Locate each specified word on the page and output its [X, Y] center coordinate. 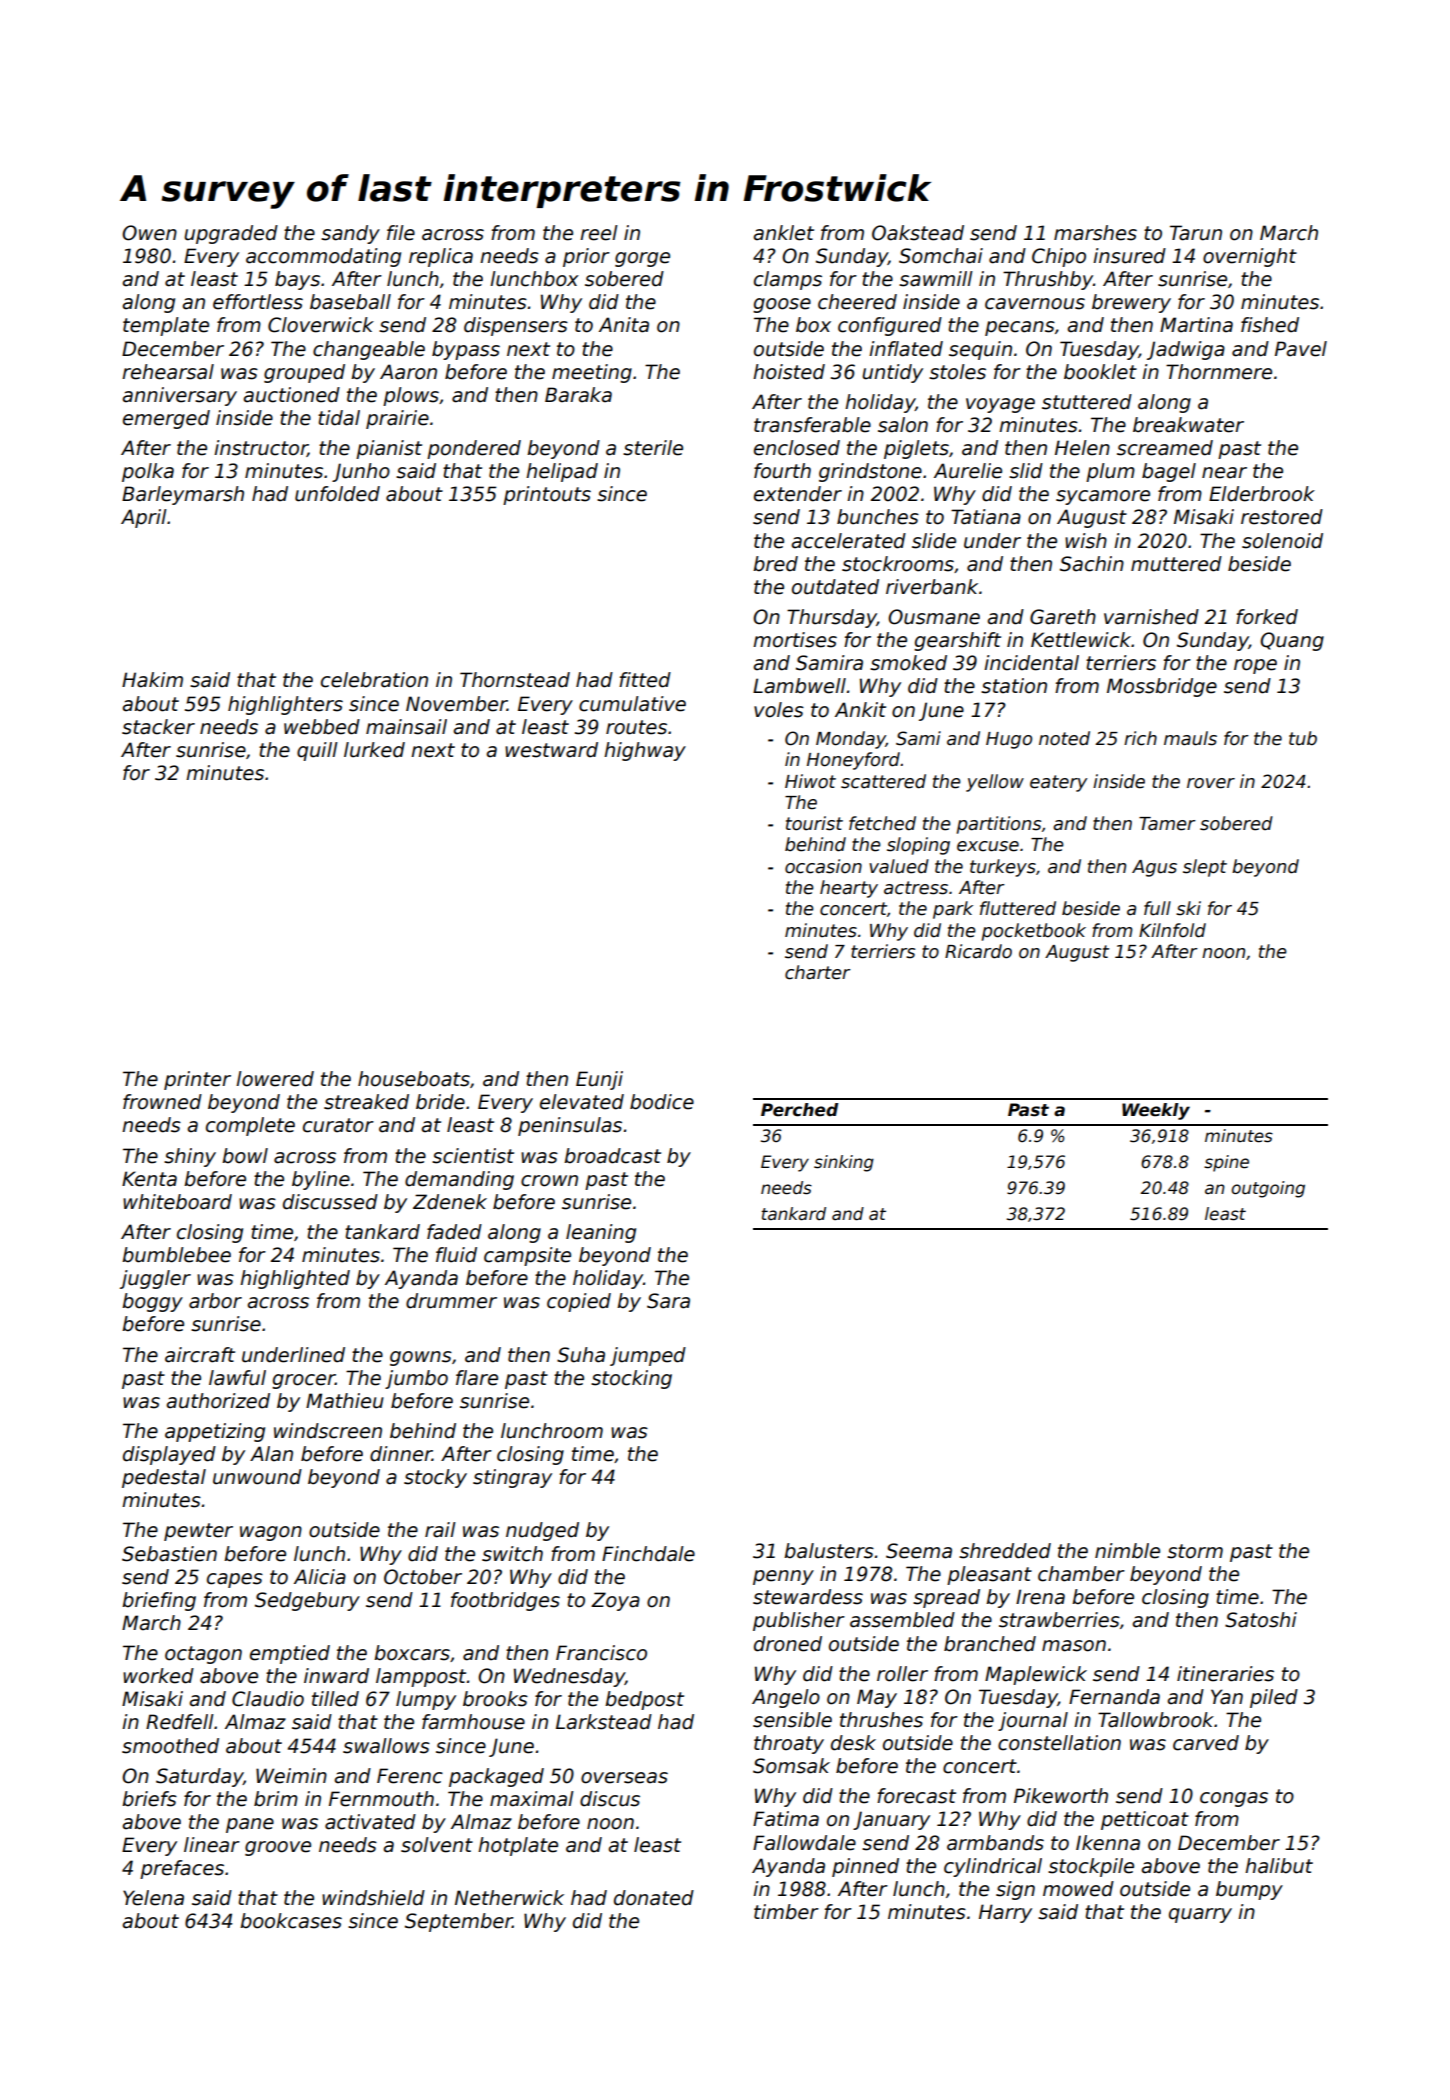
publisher [799, 1621]
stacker [158, 727]
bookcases [291, 1921]
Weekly [1156, 1111]
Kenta [149, 1179]
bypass [466, 350]
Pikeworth [1061, 1796]
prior [586, 257]
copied [579, 1302]
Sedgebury [307, 1601]
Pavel [1301, 349]
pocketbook [1034, 932]
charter [818, 972]
